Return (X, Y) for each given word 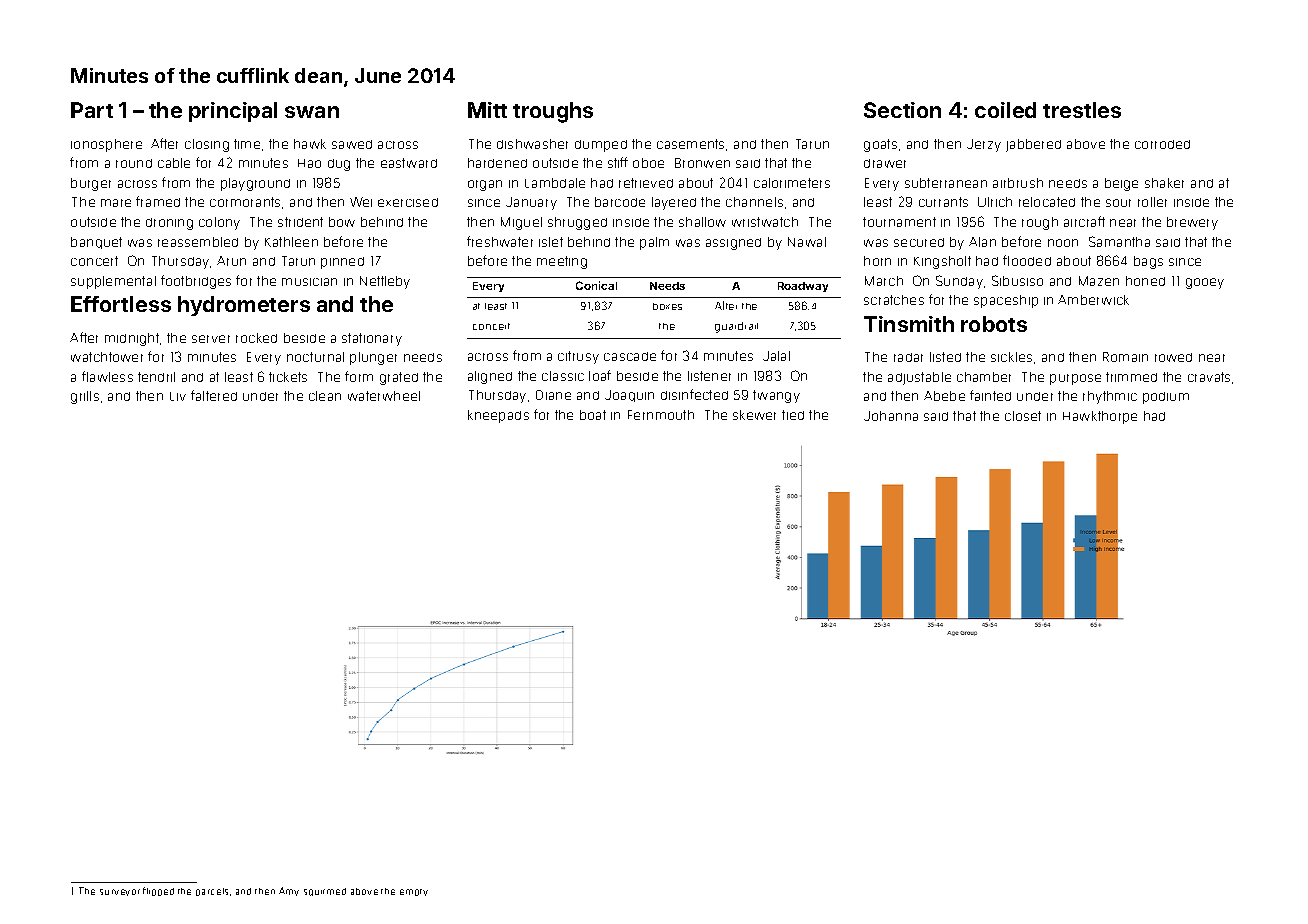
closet (1023, 416)
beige (1121, 184)
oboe (648, 163)
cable (174, 163)
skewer (754, 415)
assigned (733, 244)
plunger (373, 358)
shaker (1164, 183)
